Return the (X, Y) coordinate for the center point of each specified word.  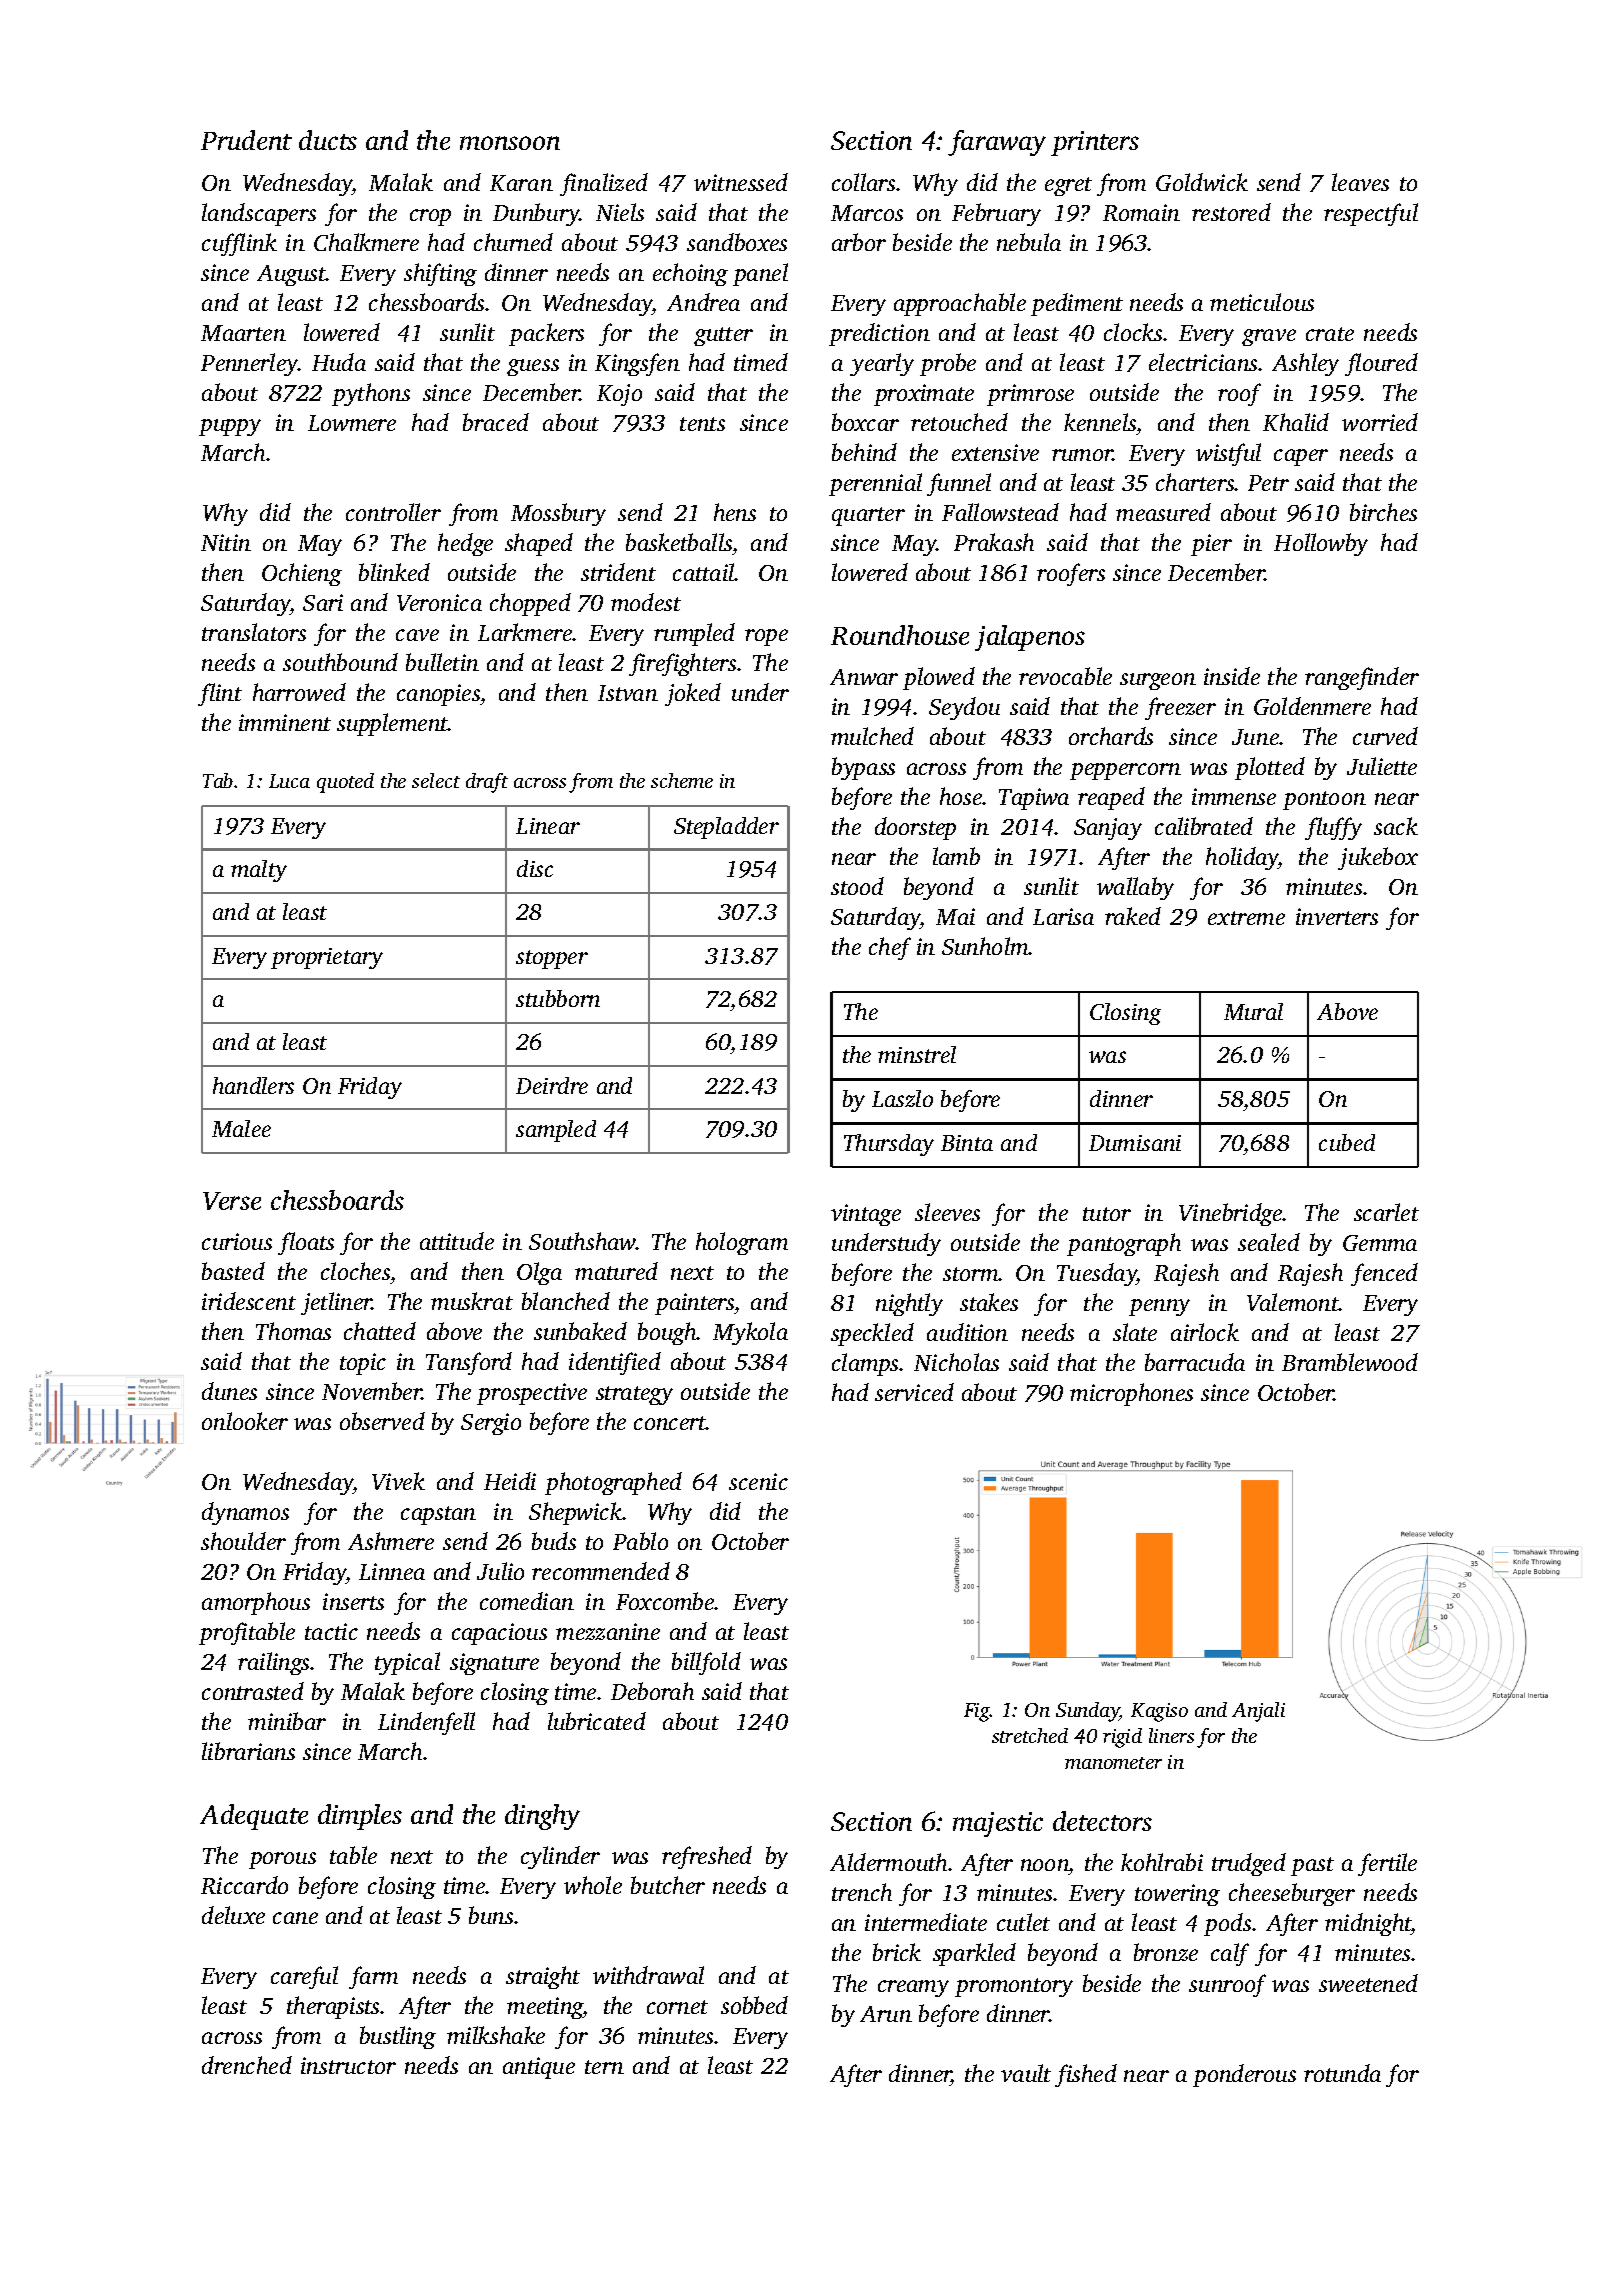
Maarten (243, 333)
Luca (289, 781)
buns (491, 1915)
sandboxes (737, 242)
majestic (998, 1824)
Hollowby (1321, 544)
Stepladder (726, 828)
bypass (863, 768)
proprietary (327, 958)
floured (1381, 364)
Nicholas (956, 1362)
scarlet (1386, 1212)
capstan (438, 1515)
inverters (1337, 916)
